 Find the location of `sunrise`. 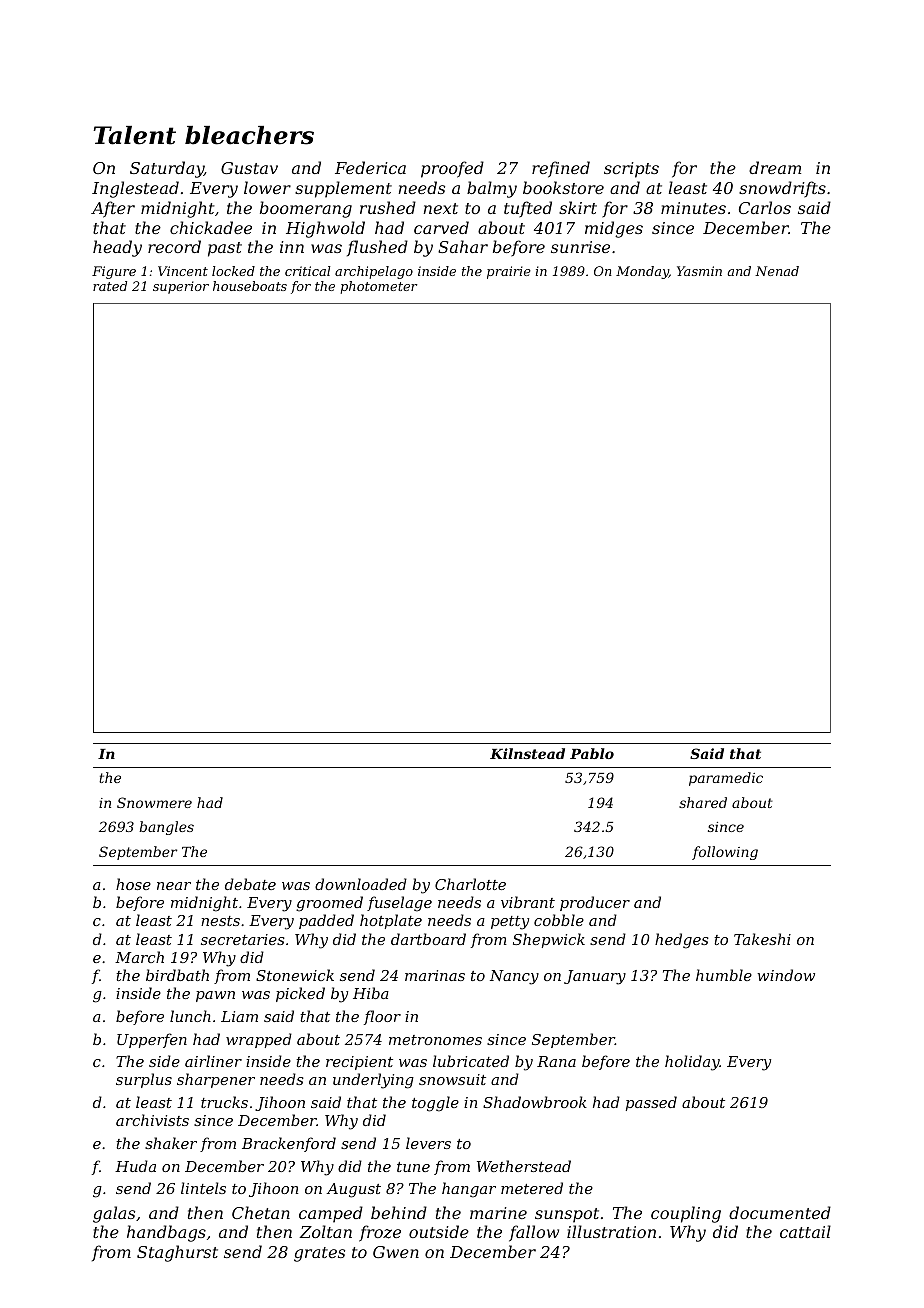

sunrise is located at coordinates (580, 247).
